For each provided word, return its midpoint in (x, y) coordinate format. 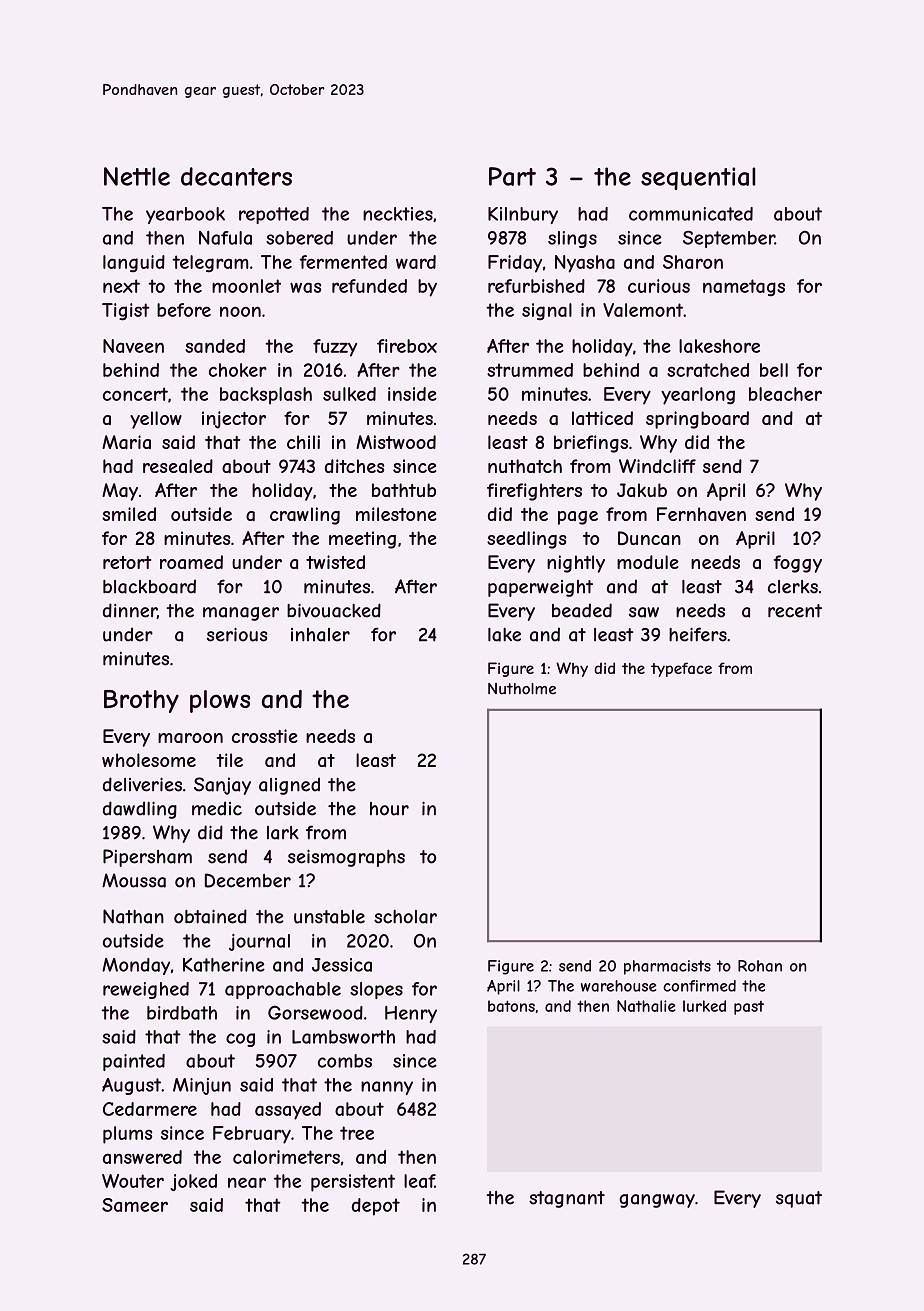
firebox (407, 346)
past (749, 1008)
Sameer (135, 1205)
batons (511, 1006)
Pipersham (147, 858)
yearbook (185, 215)
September (729, 239)
